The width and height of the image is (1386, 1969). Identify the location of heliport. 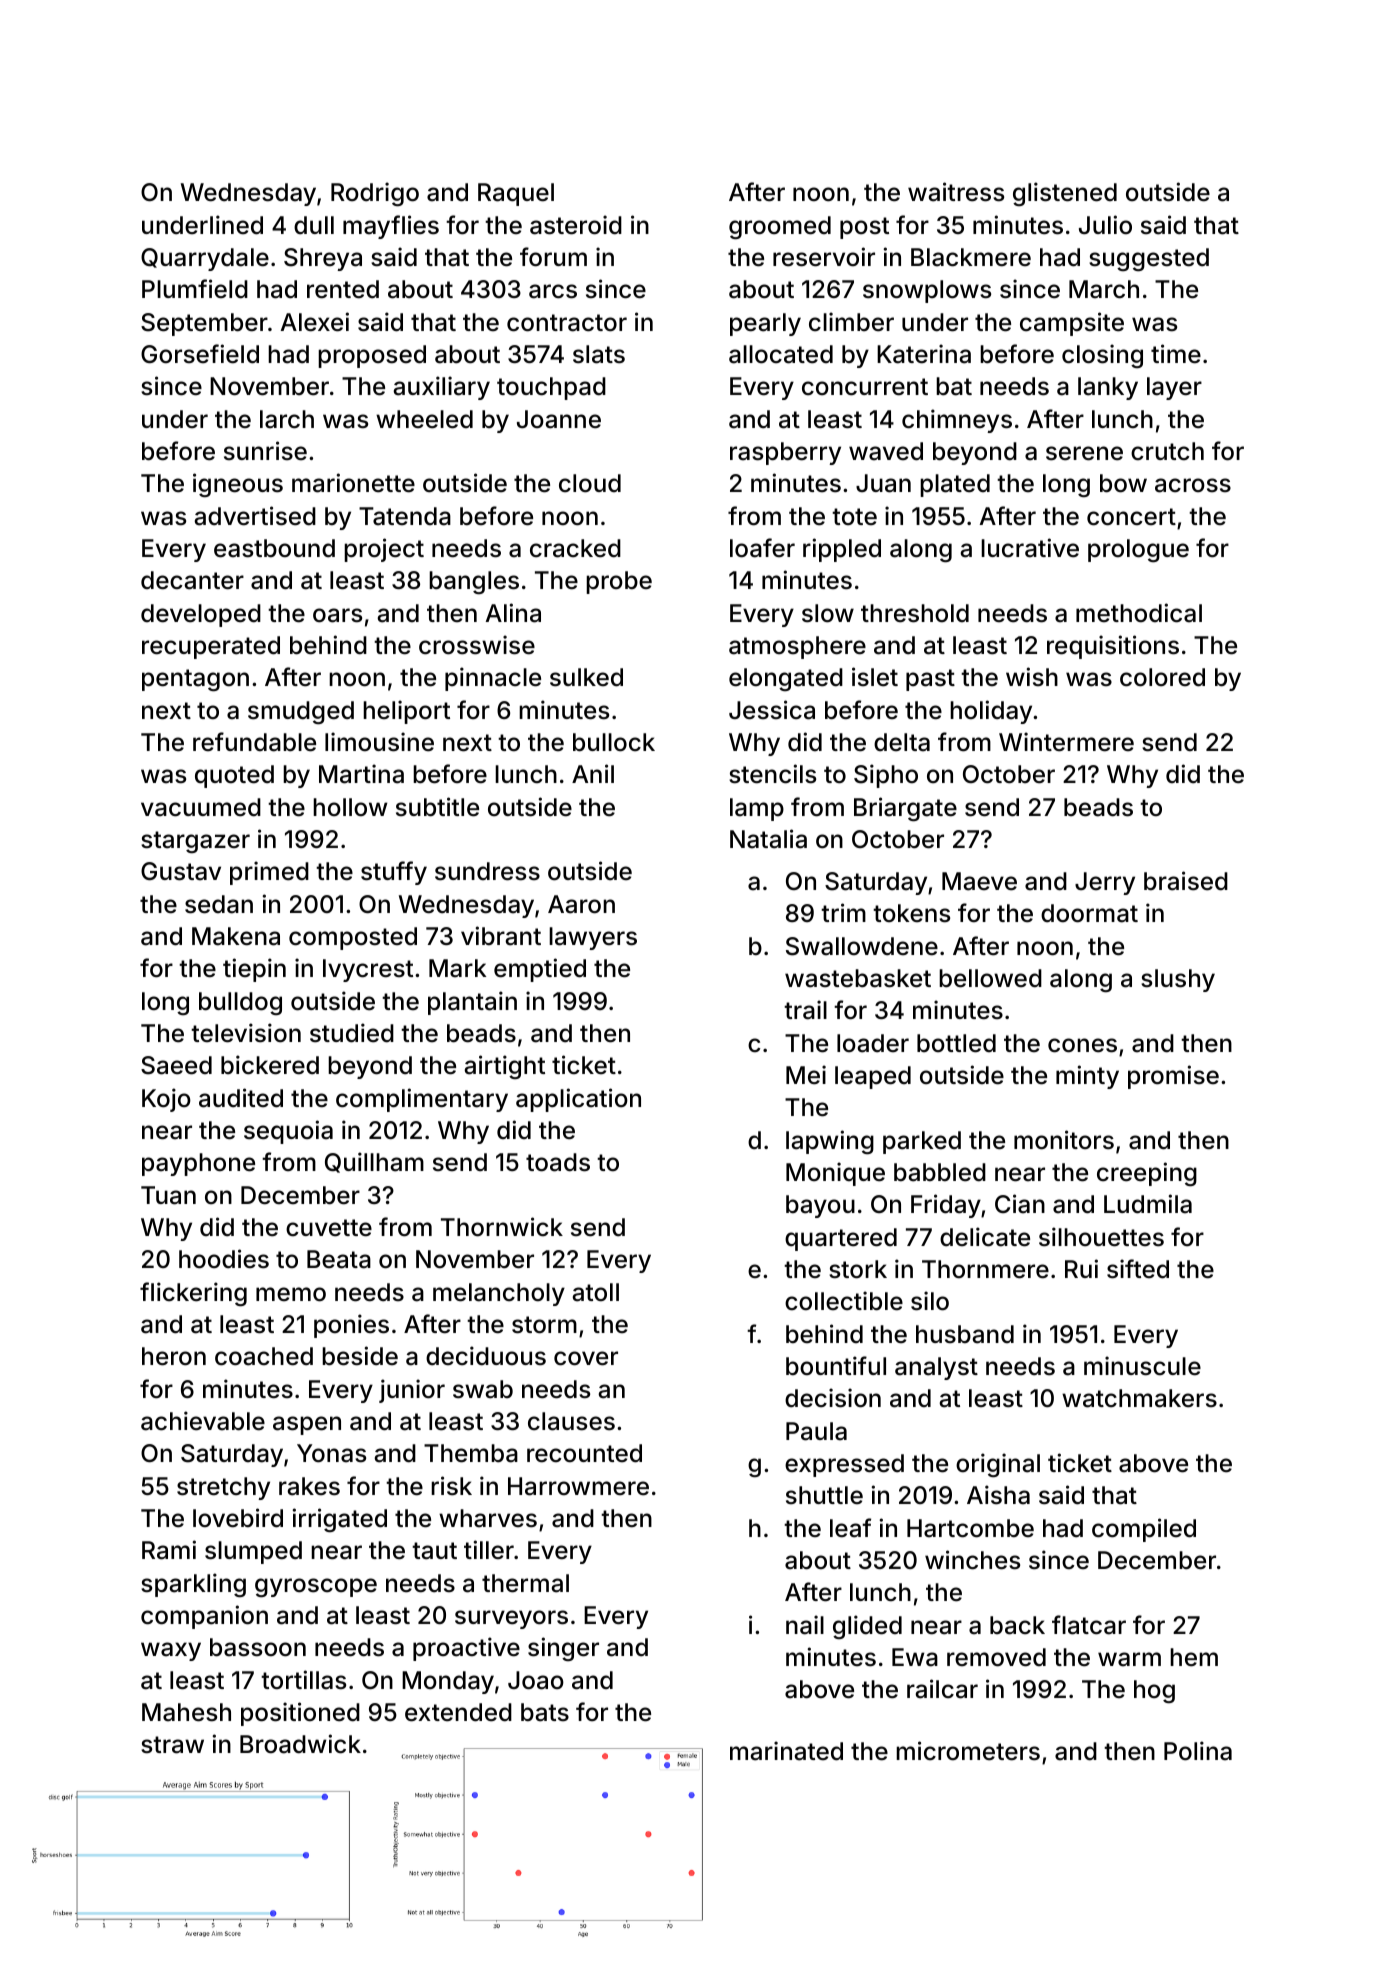
(406, 712).
